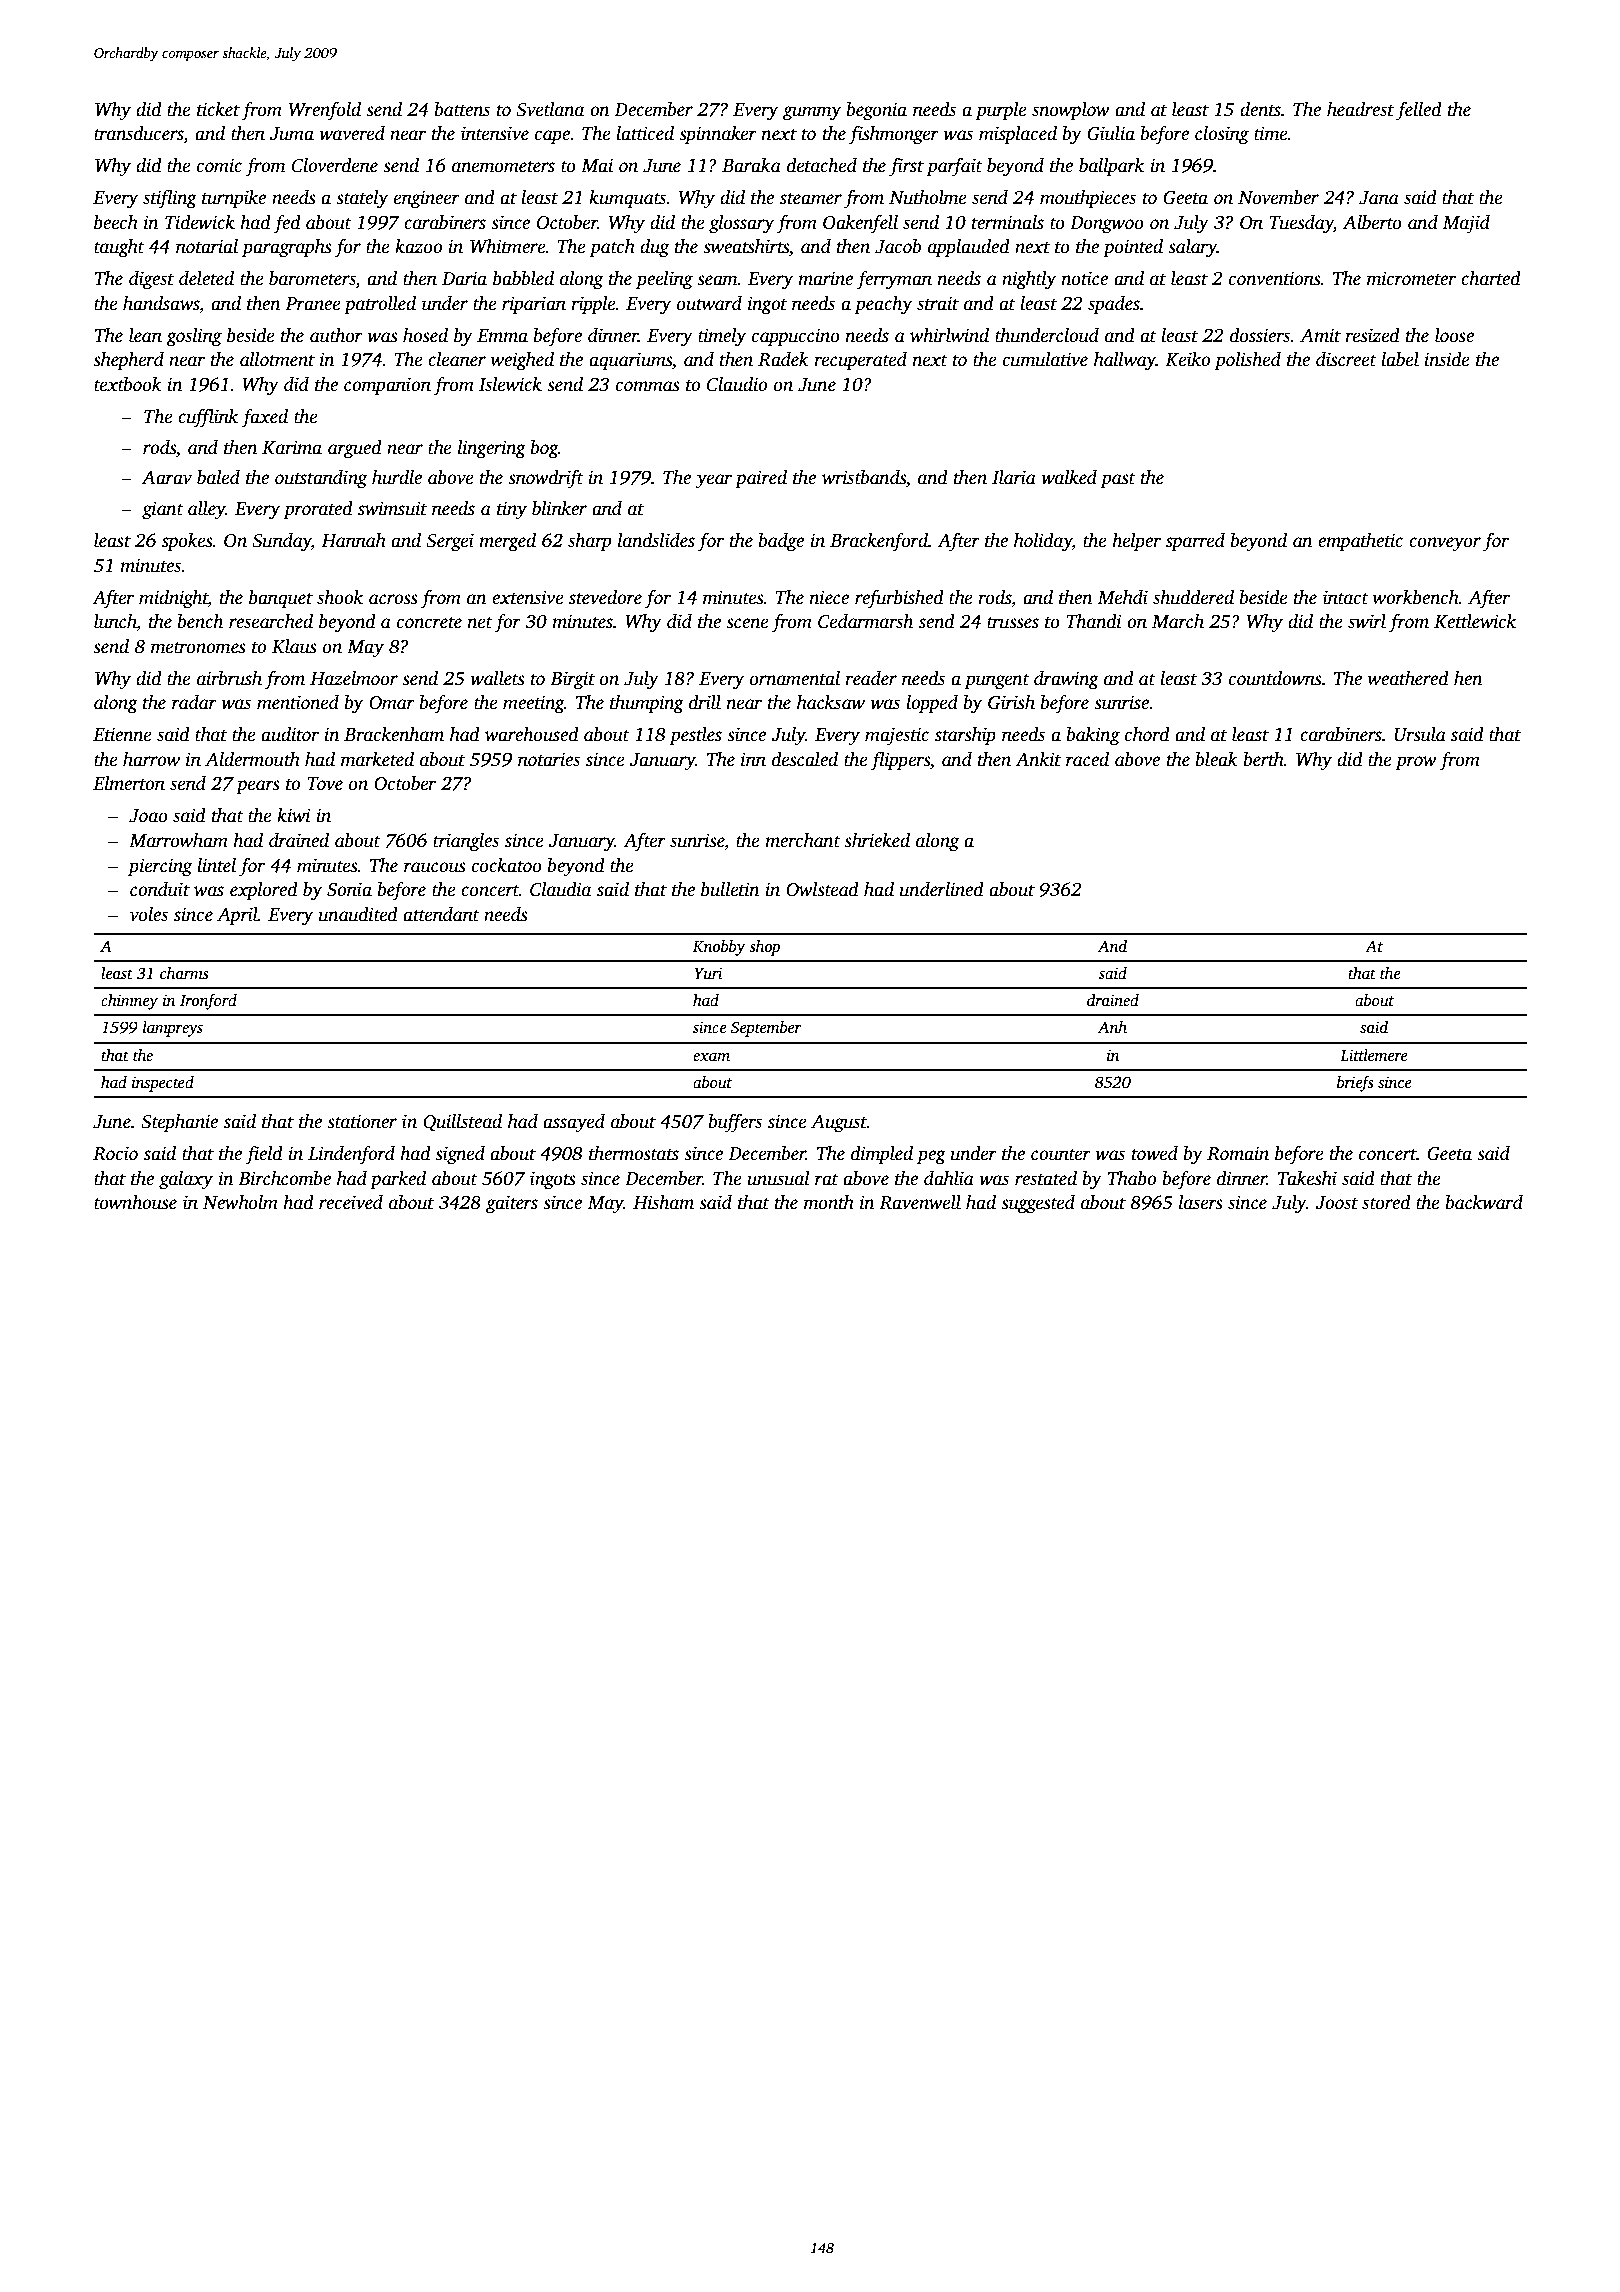 The width and height of the screenshot is (1620, 2292). I want to click on extensive, so click(528, 597).
